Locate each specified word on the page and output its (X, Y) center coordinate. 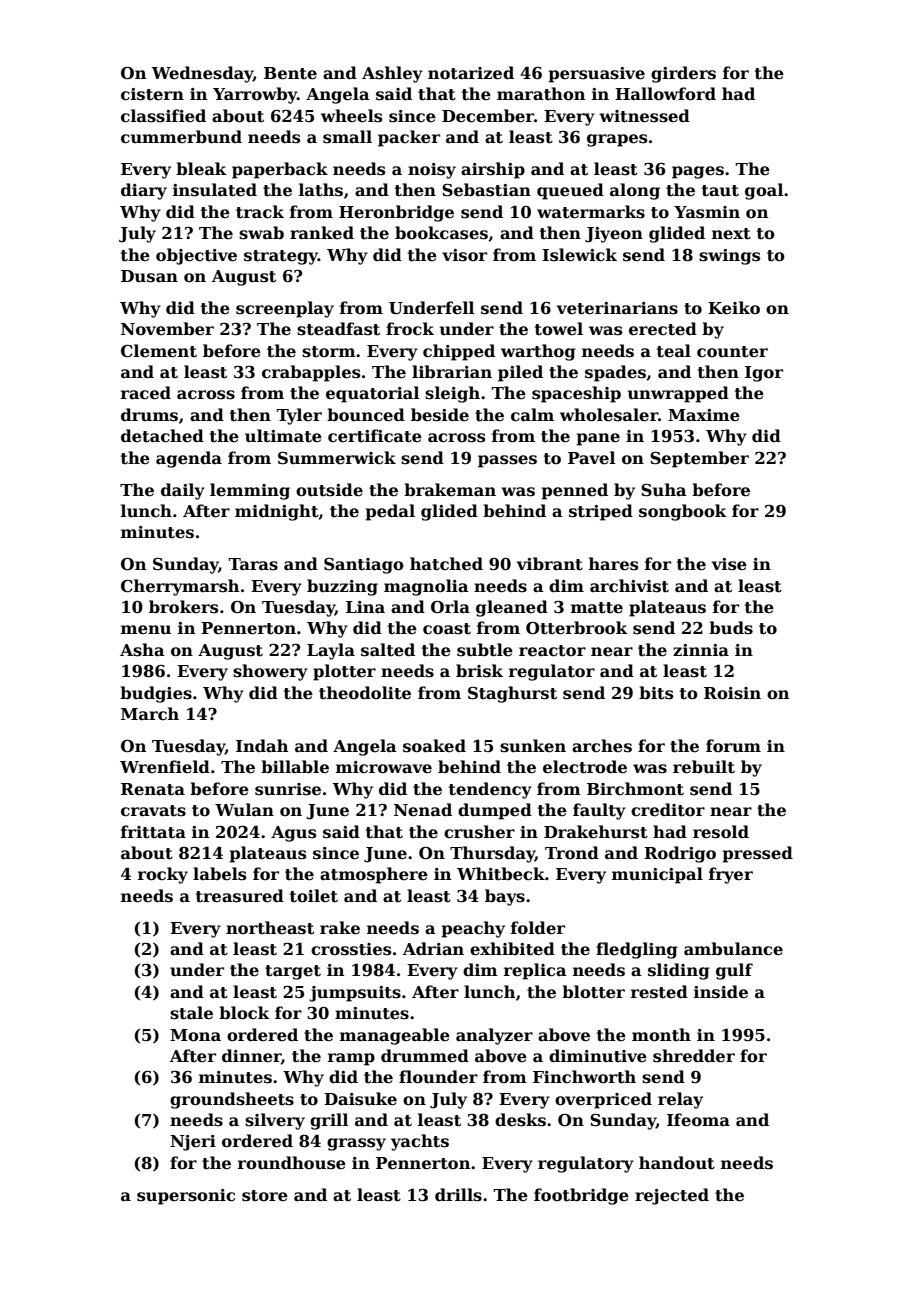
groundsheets (232, 1100)
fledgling (636, 950)
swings (729, 257)
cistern (152, 94)
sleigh (452, 394)
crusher (479, 832)
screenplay (285, 309)
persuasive (596, 75)
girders (683, 74)
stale (191, 1013)
